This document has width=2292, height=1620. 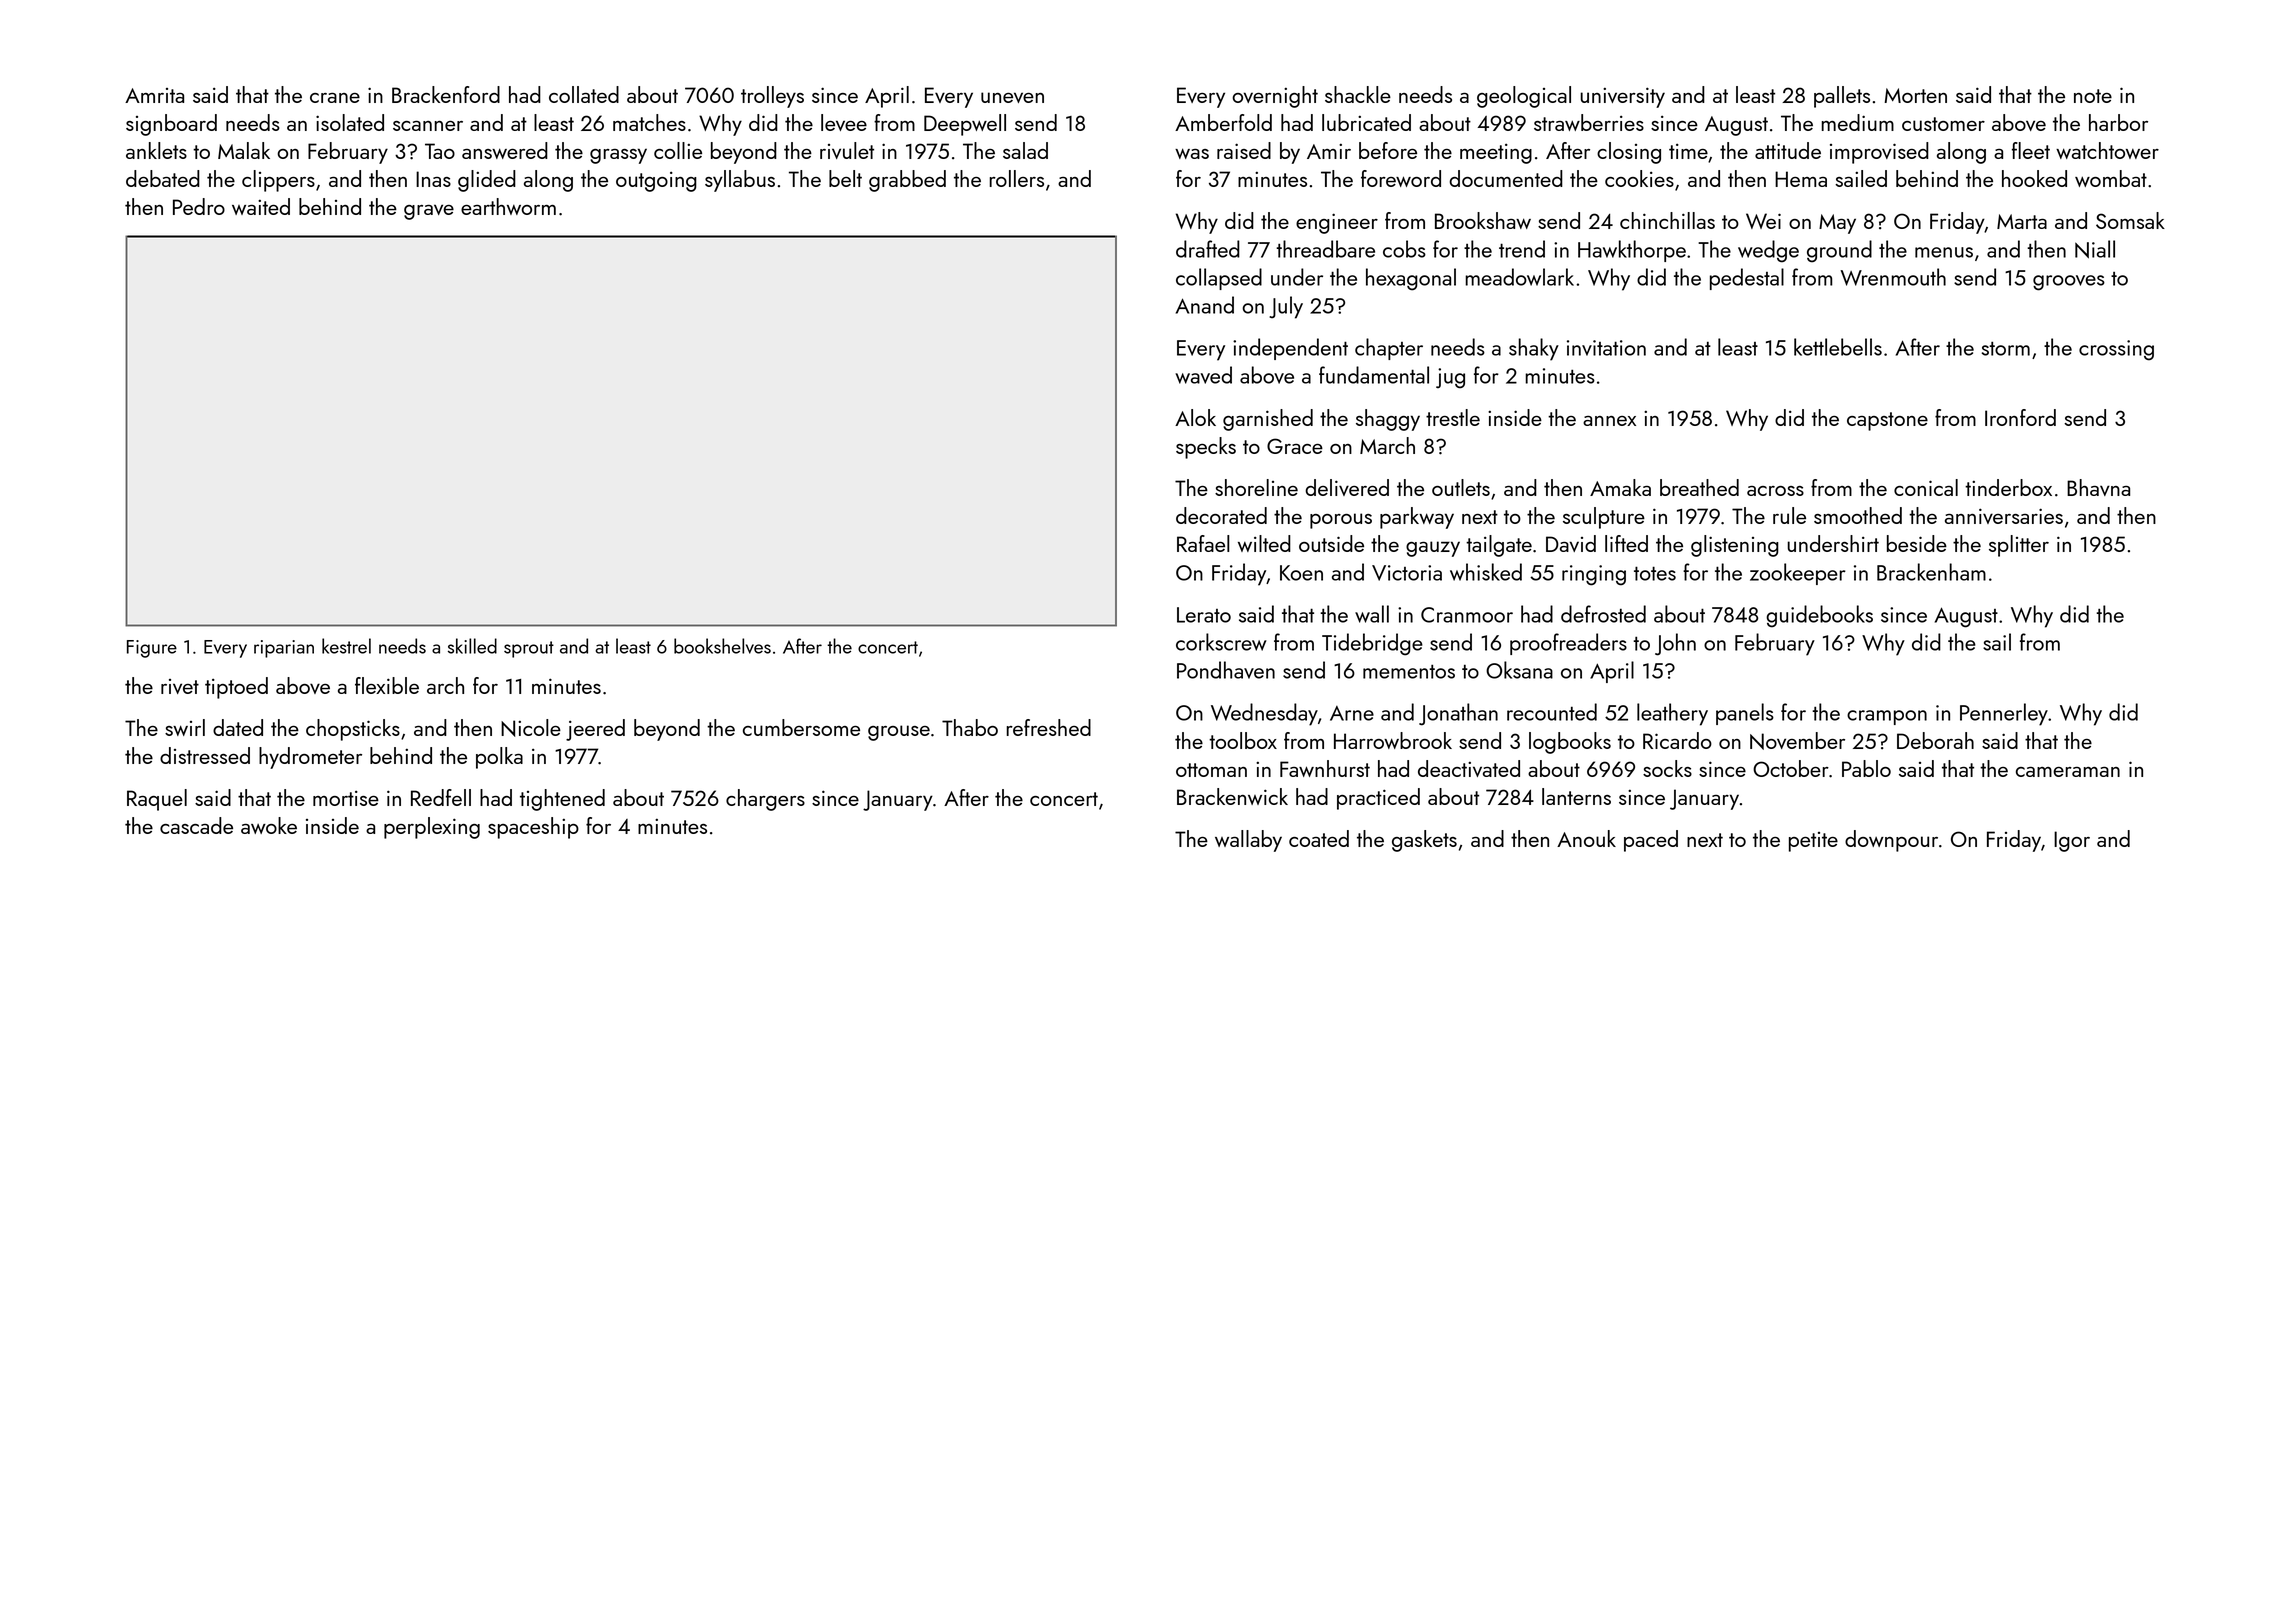 What do you see at coordinates (432, 828) in the document?
I see `perplexing` at bounding box center [432, 828].
